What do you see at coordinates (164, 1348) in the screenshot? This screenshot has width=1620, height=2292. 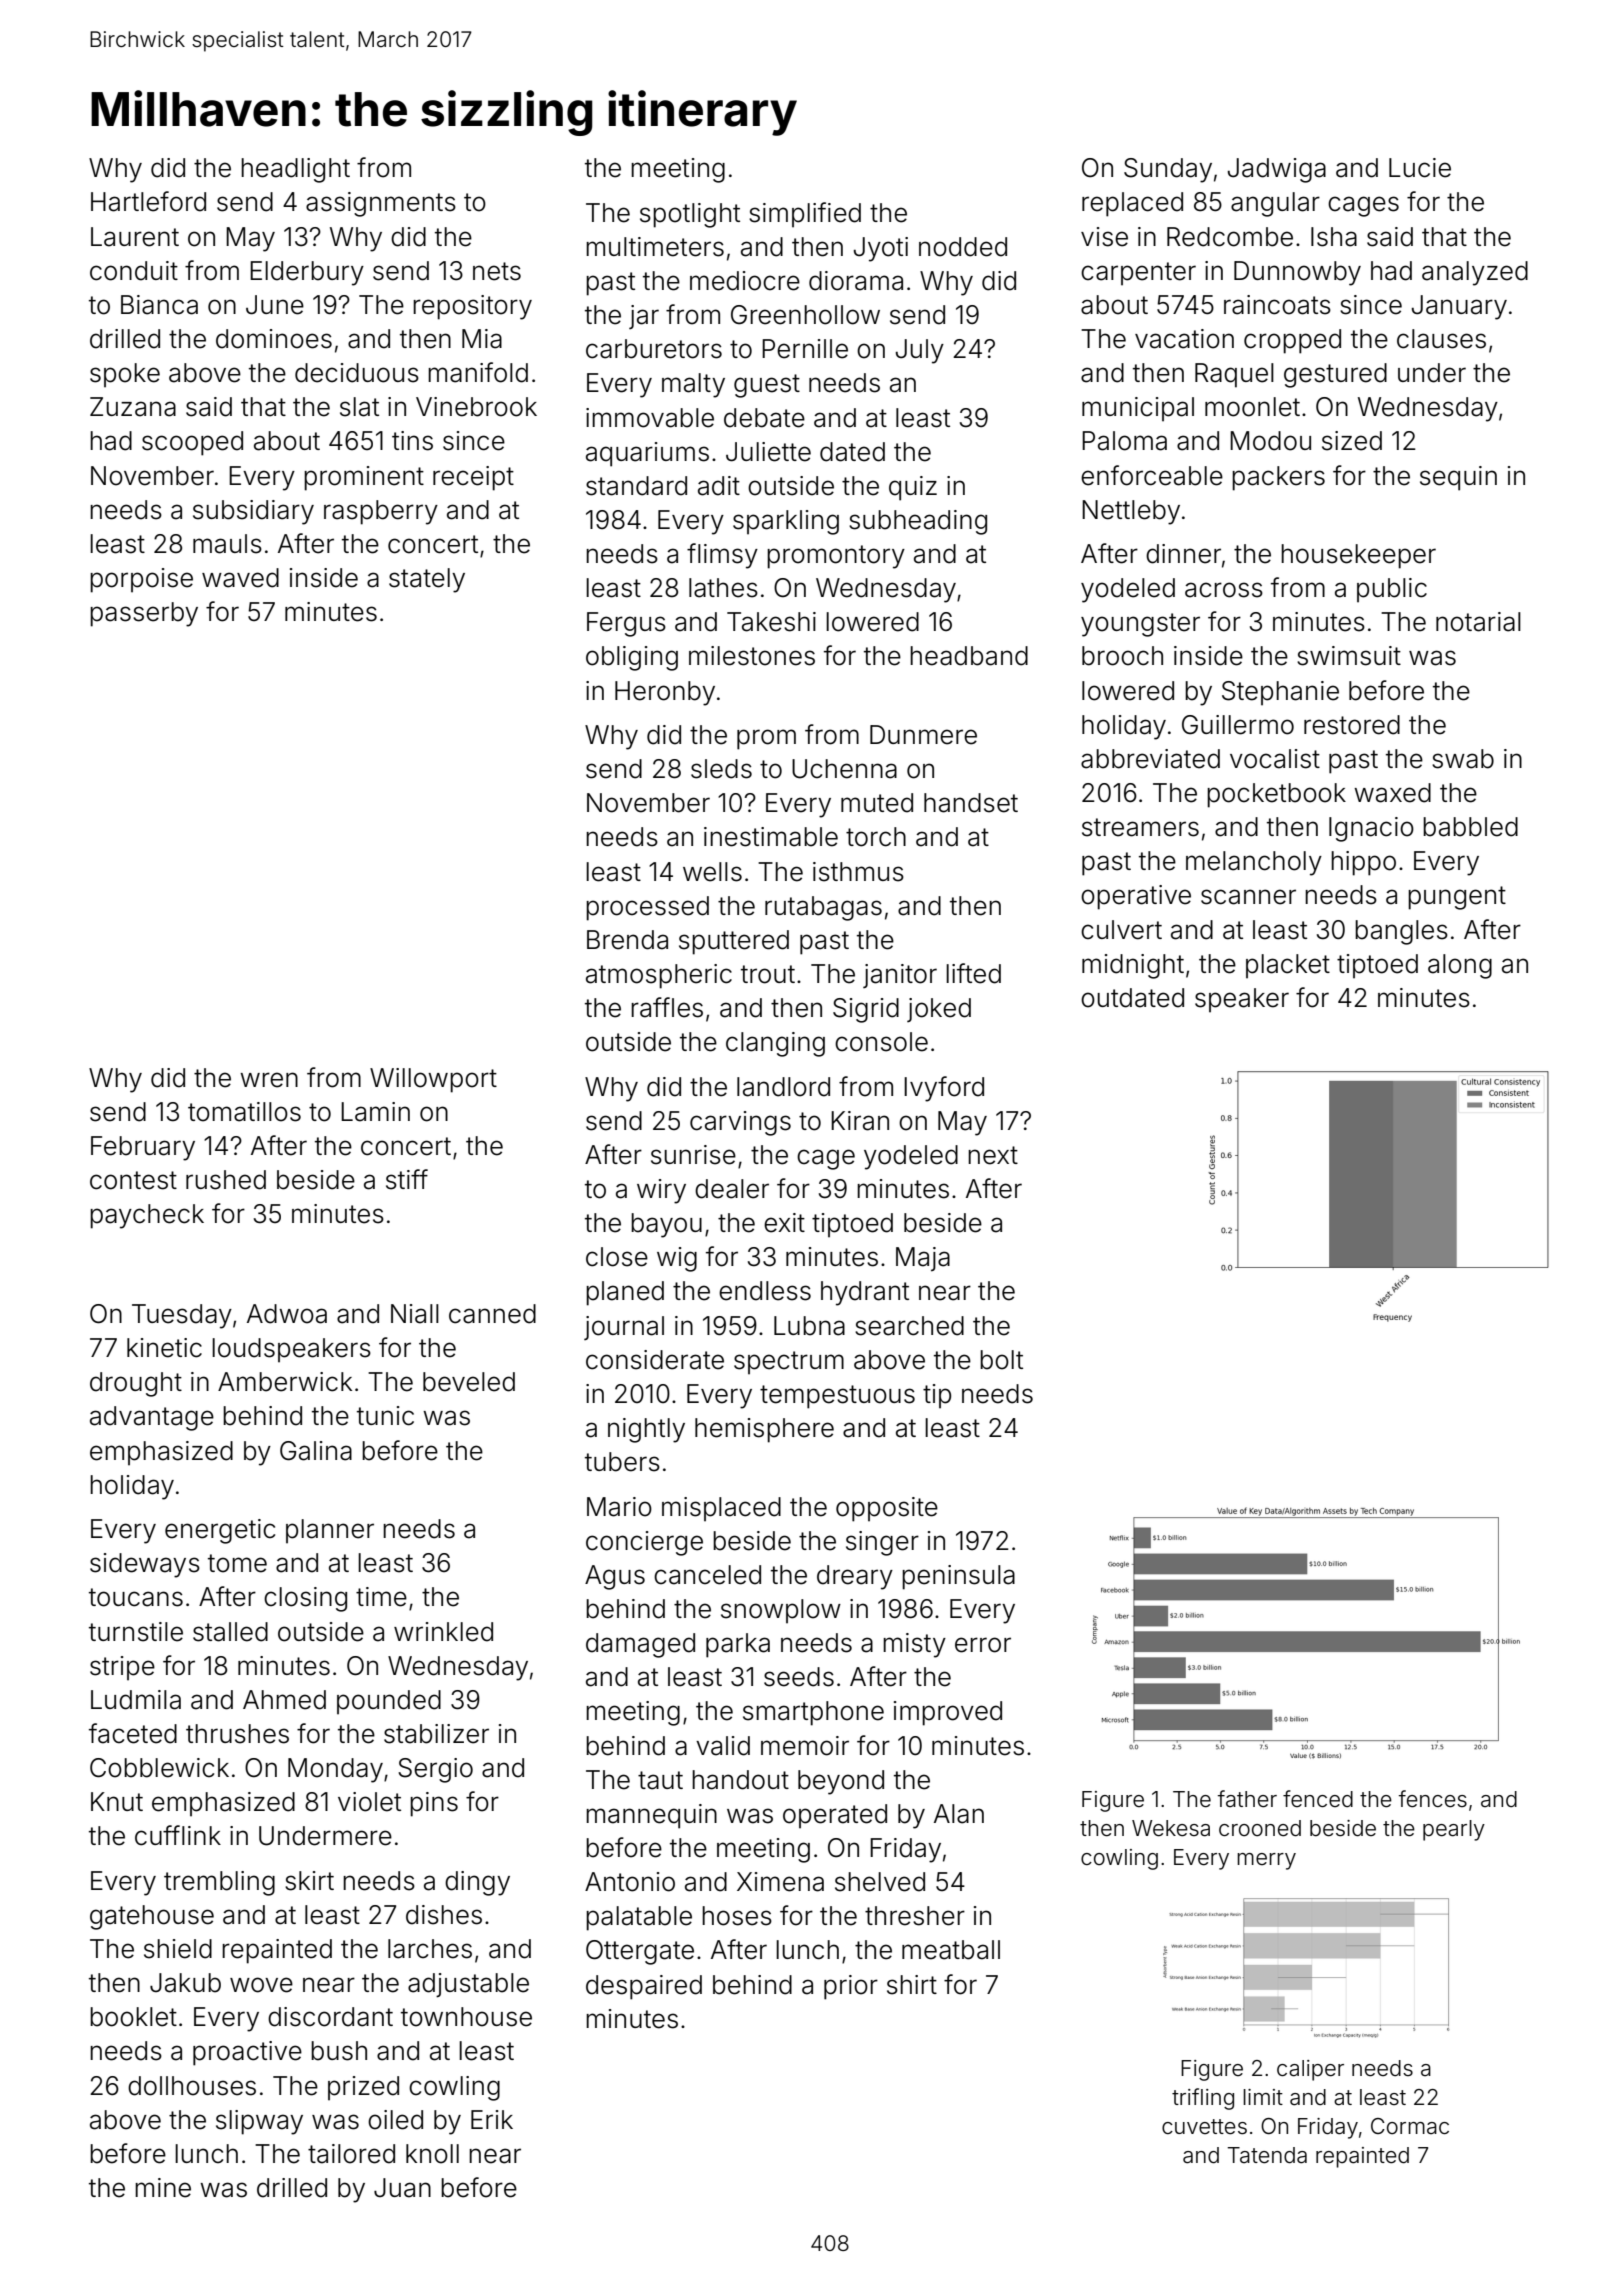 I see `kinetic` at bounding box center [164, 1348].
